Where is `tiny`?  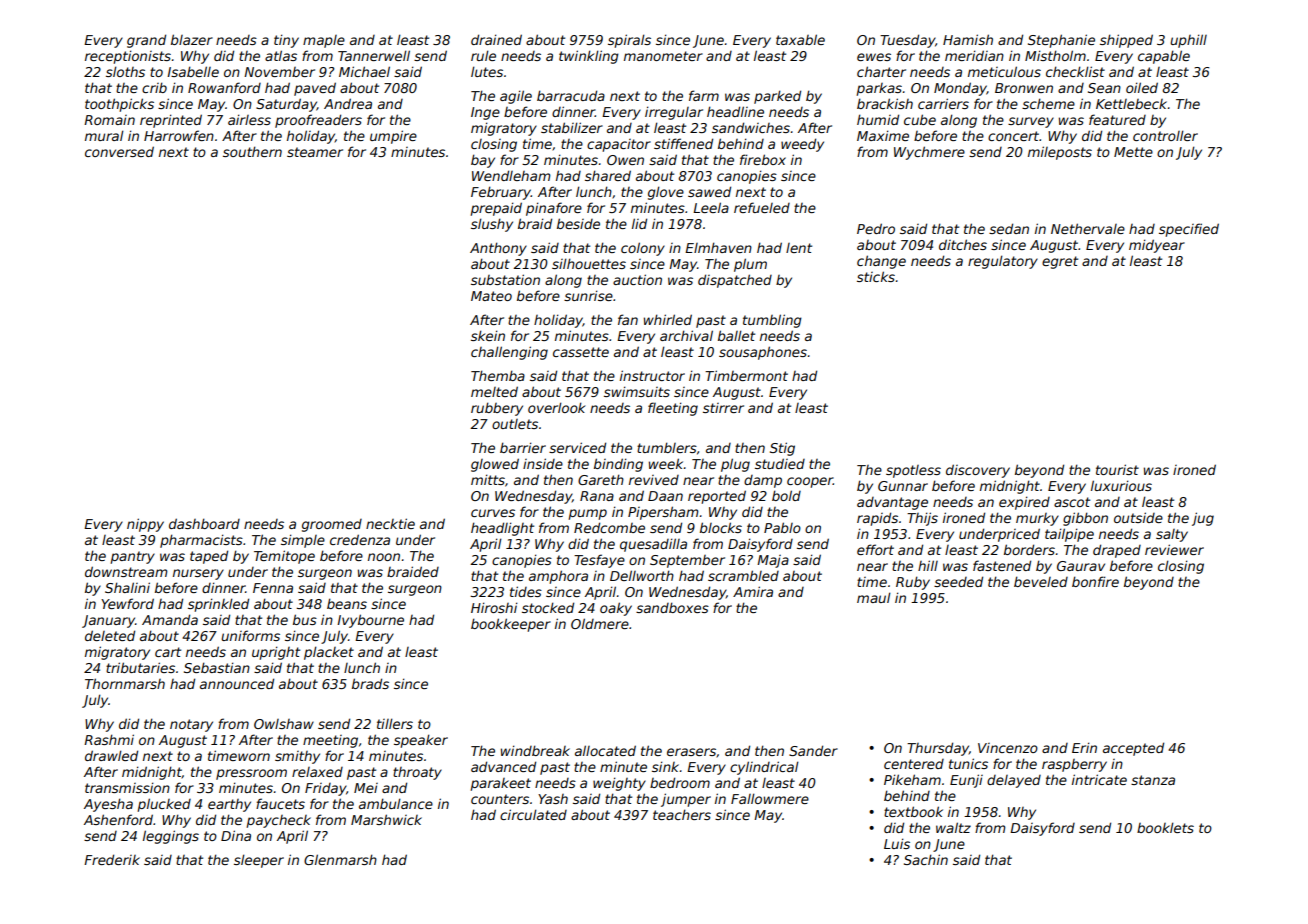
tiny is located at coordinates (286, 41).
